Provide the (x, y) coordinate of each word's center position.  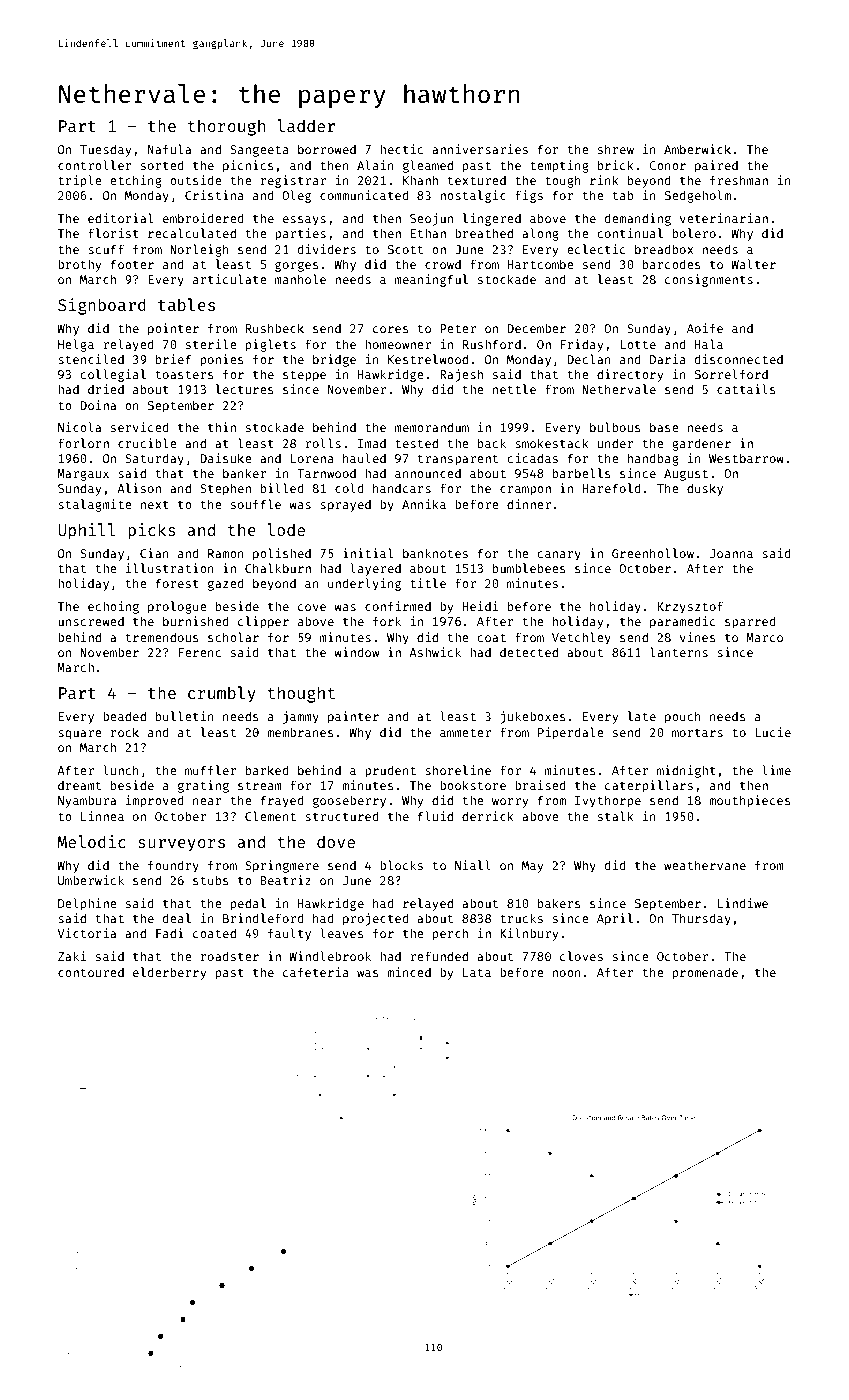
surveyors (181, 845)
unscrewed (91, 621)
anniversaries (480, 149)
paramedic (682, 622)
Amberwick (697, 149)
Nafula (169, 149)
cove (312, 607)
